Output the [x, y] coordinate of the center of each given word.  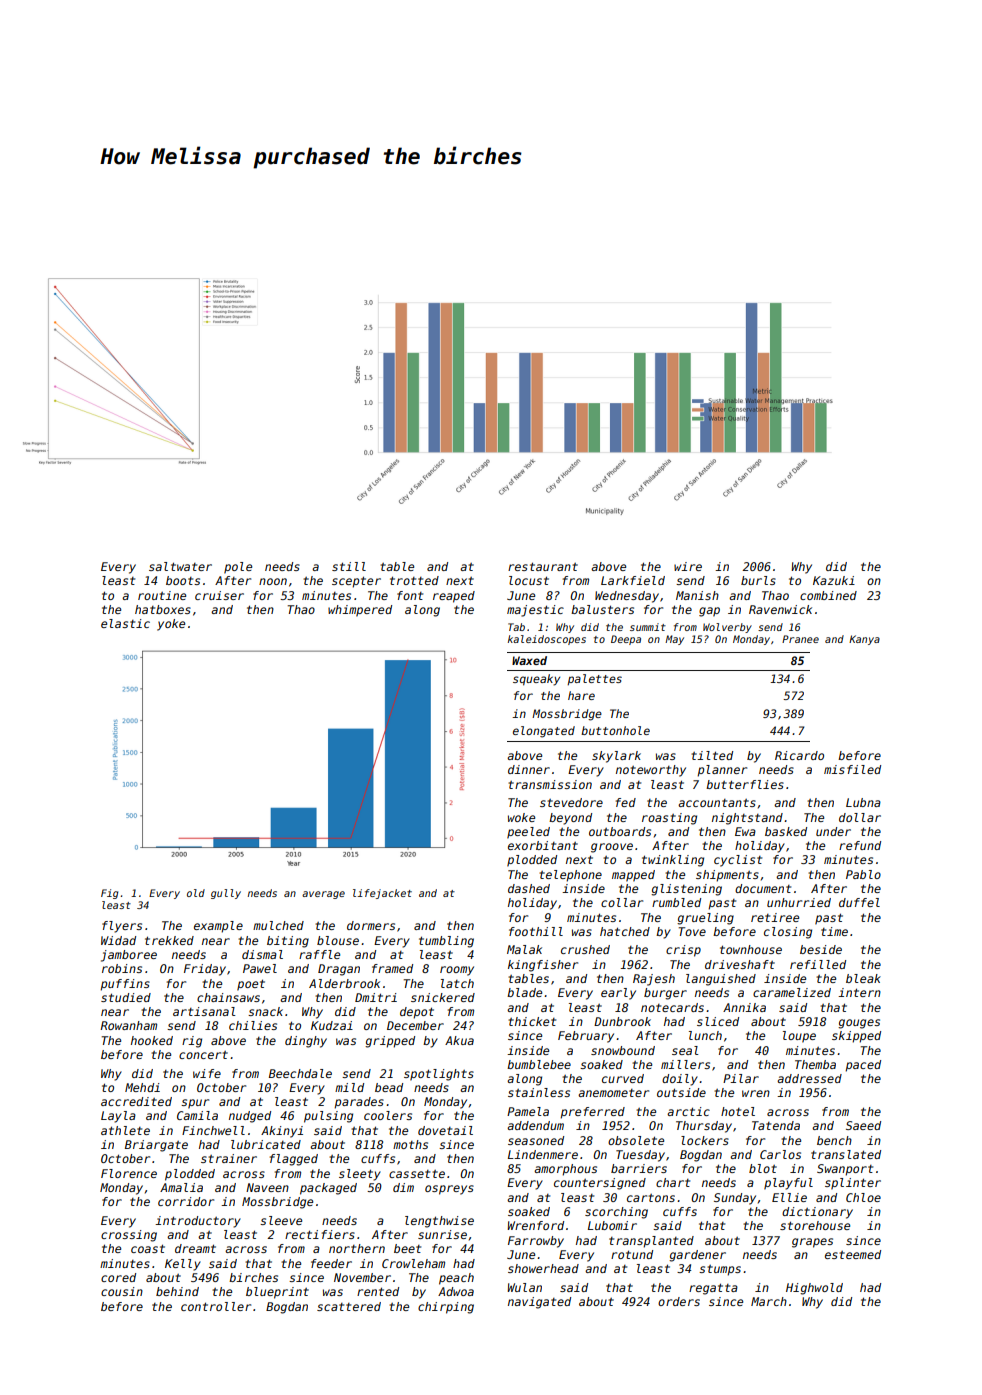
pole [238, 568]
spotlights [439, 1075]
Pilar [741, 1078]
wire [688, 566]
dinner [529, 769]
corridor [186, 1201]
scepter [356, 582]
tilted [712, 755]
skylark [616, 757]
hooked [152, 1040]
